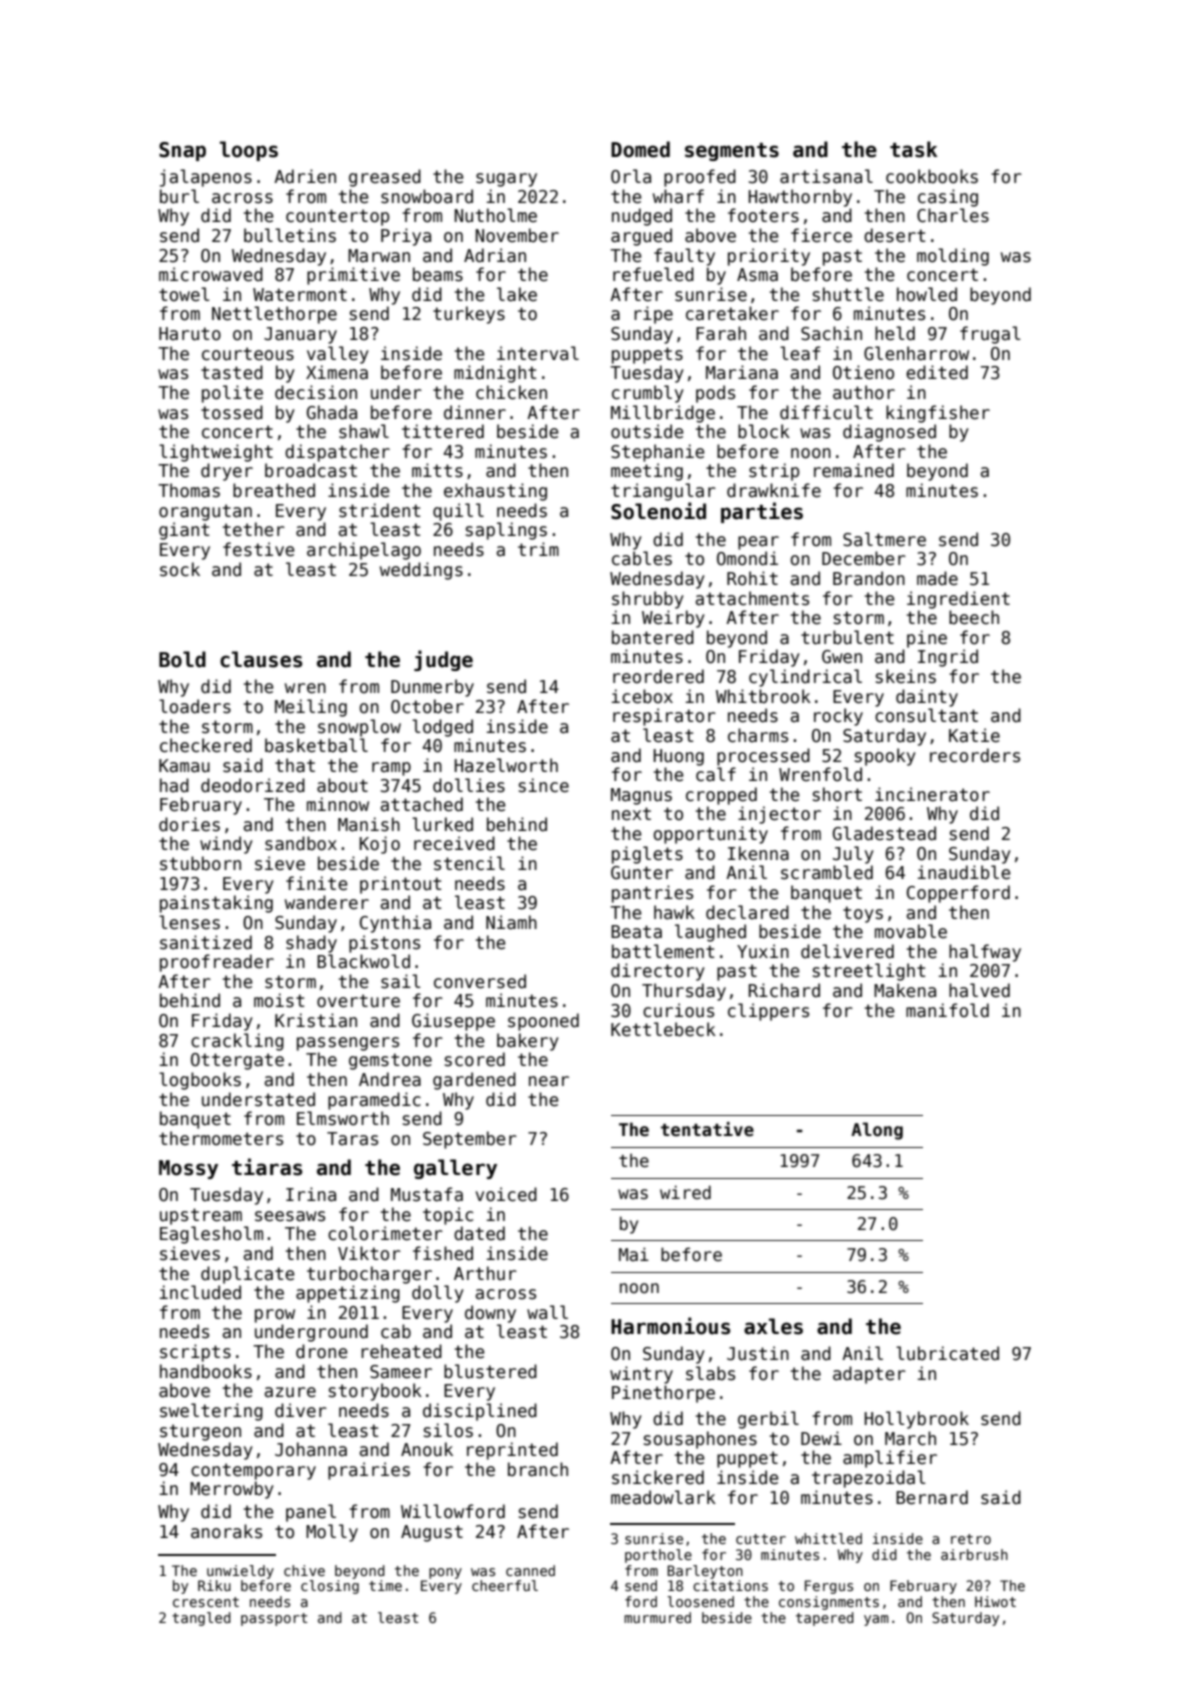  Describe the element at coordinates (847, 637) in the document. I see `turbulent` at that location.
